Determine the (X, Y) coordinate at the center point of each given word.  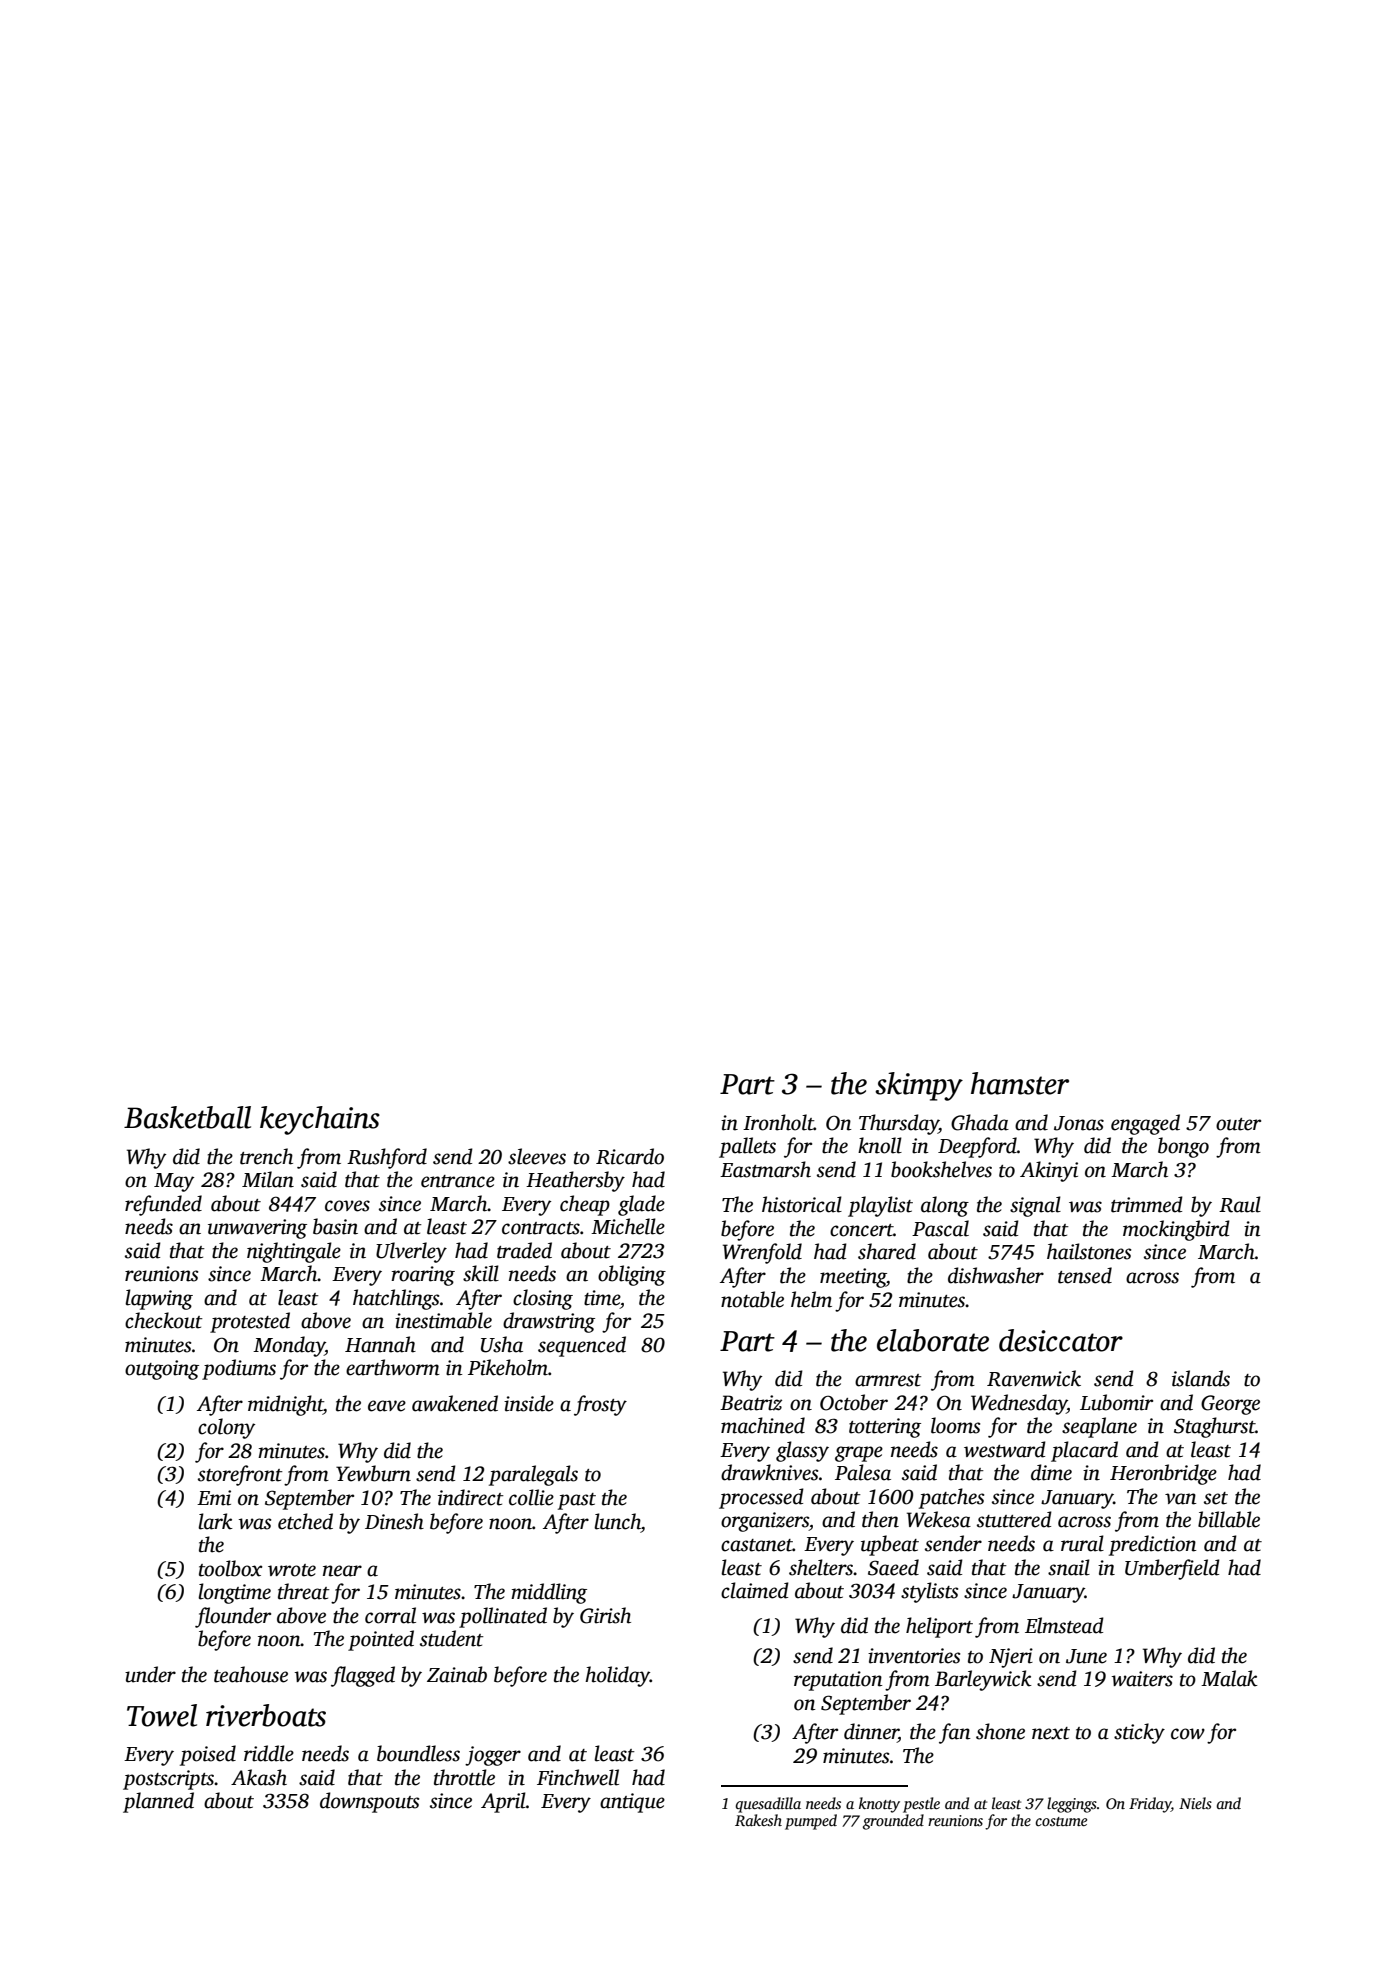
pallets (747, 1147)
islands (1201, 1378)
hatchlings (396, 1299)
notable (752, 1299)
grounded (893, 1822)
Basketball (187, 1117)
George (1230, 1405)
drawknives (769, 1472)
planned (158, 1802)
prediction (1153, 1545)
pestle (921, 1805)
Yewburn (373, 1473)
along (945, 1206)
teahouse (251, 1674)
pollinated (503, 1617)
